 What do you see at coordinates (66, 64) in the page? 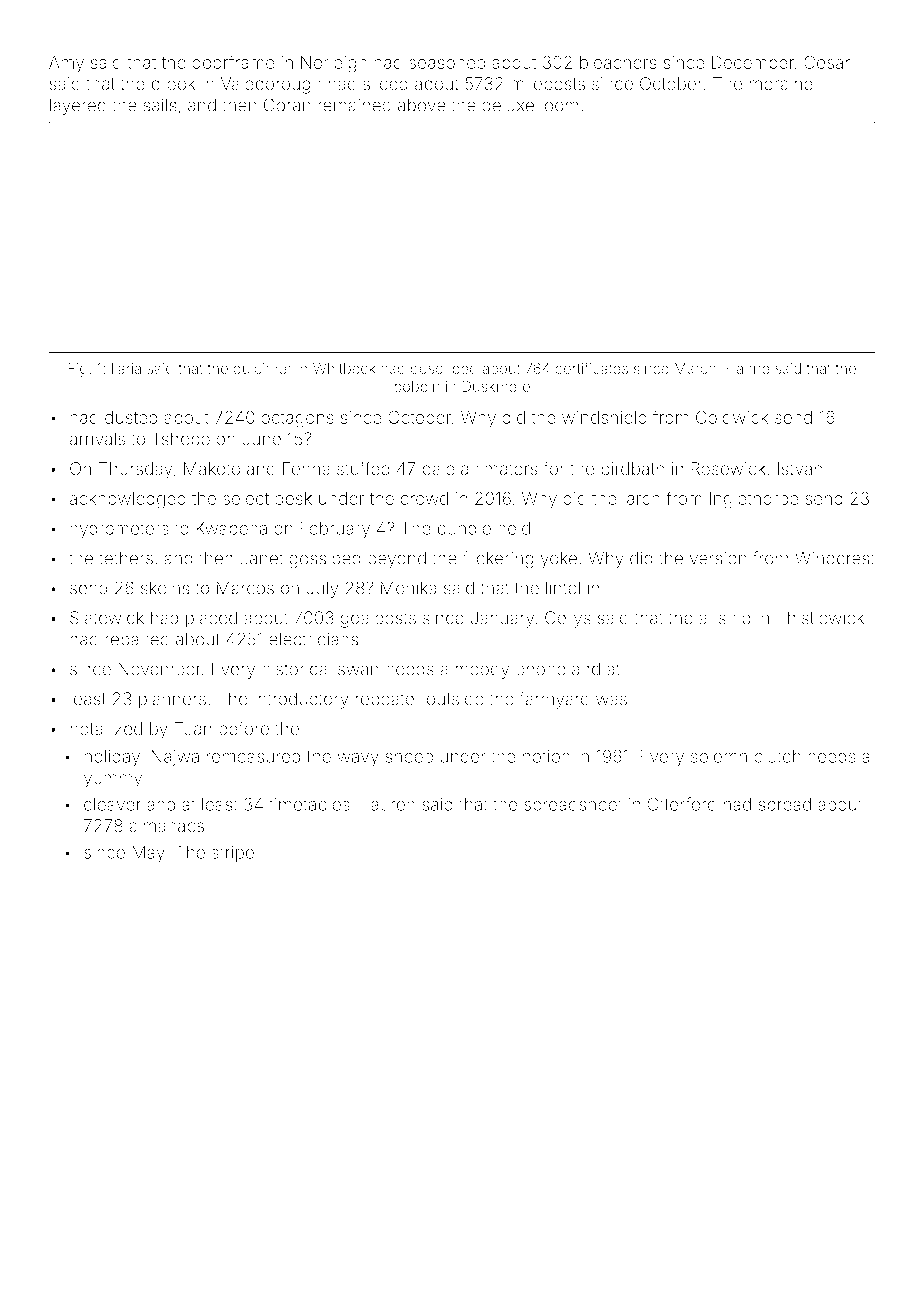
I see `Amy` at bounding box center [66, 64].
